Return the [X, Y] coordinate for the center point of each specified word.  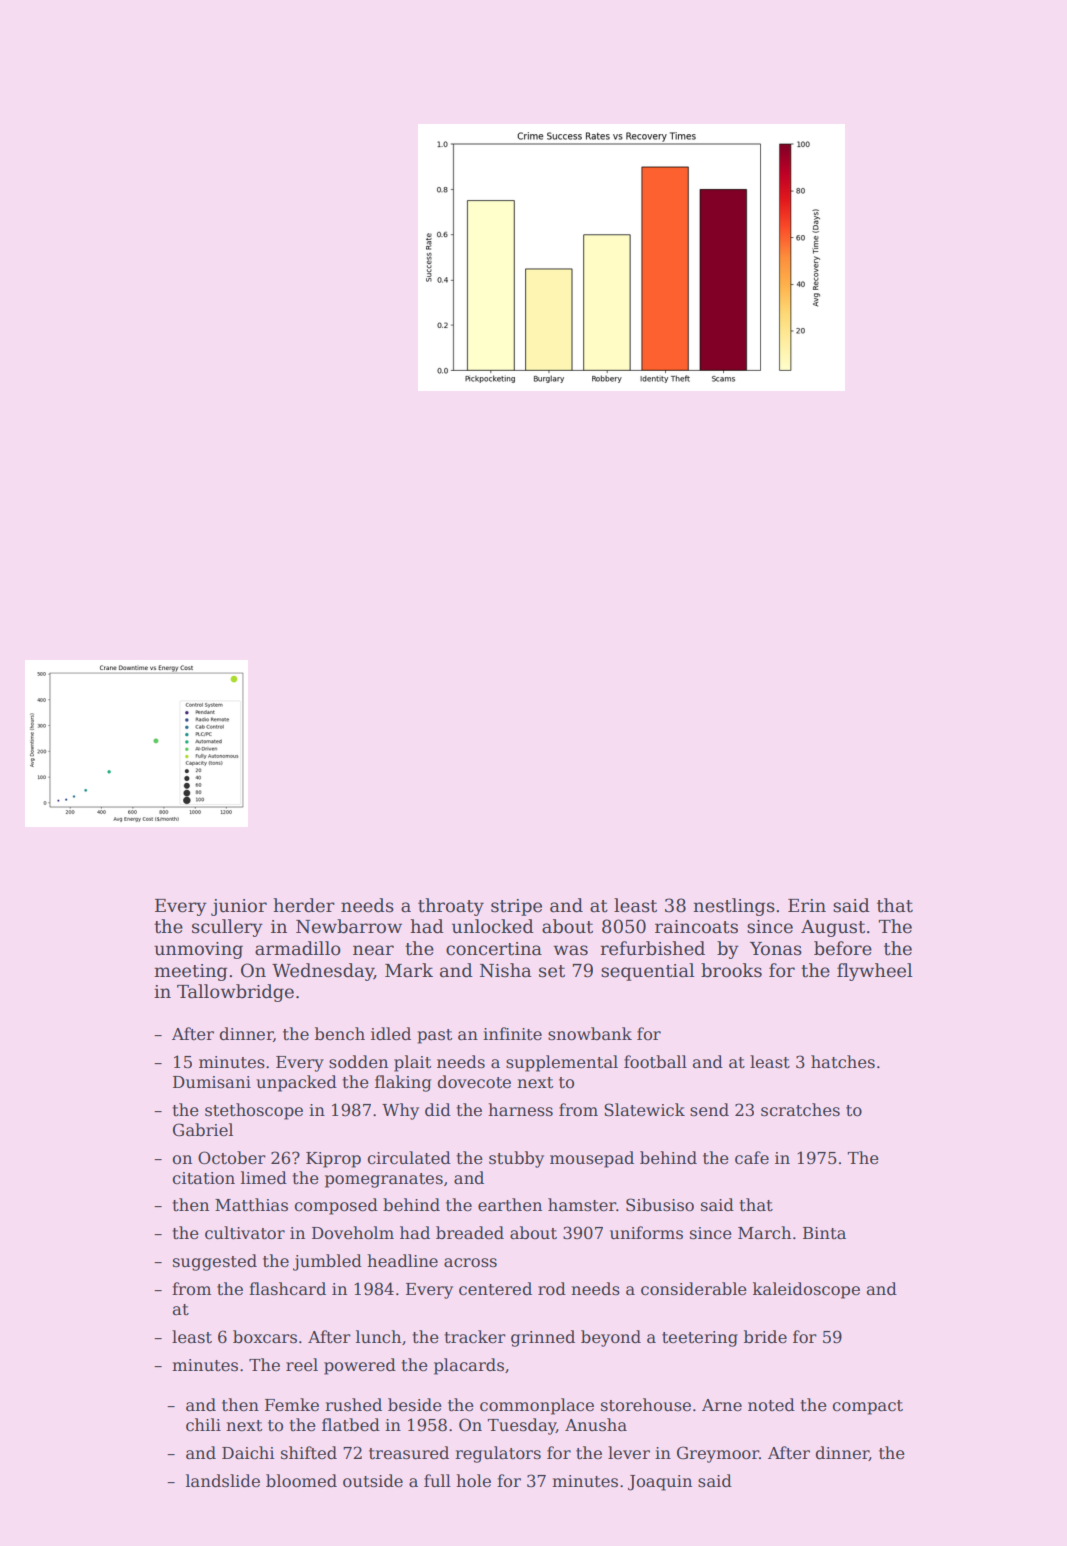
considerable [694, 1289]
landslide [223, 1481]
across [470, 1263]
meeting [190, 972]
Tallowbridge [235, 993]
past [434, 1036]
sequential [648, 972]
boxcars [265, 1337]
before [843, 948]
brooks [731, 970]
